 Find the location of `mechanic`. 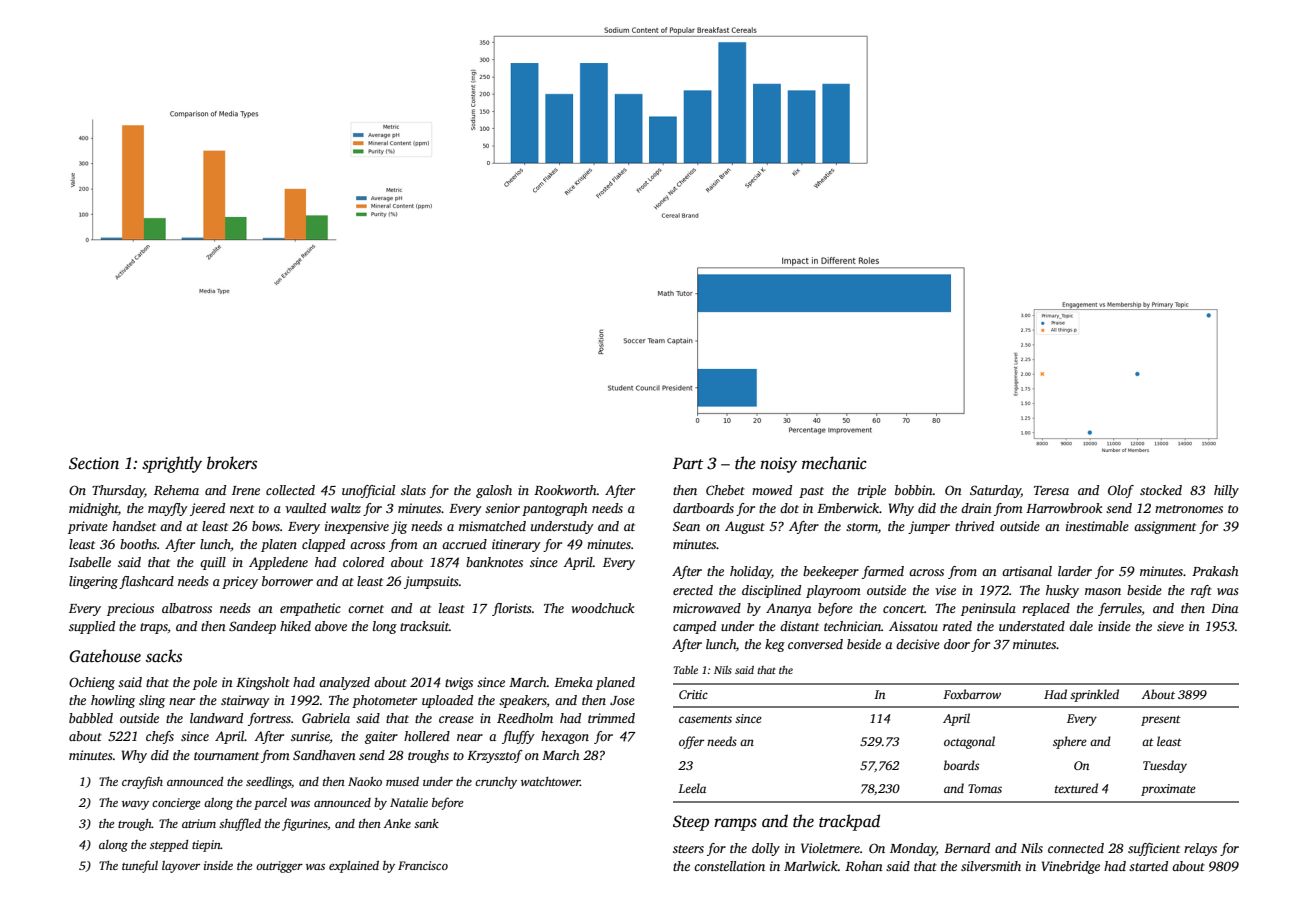

mechanic is located at coordinates (834, 462).
